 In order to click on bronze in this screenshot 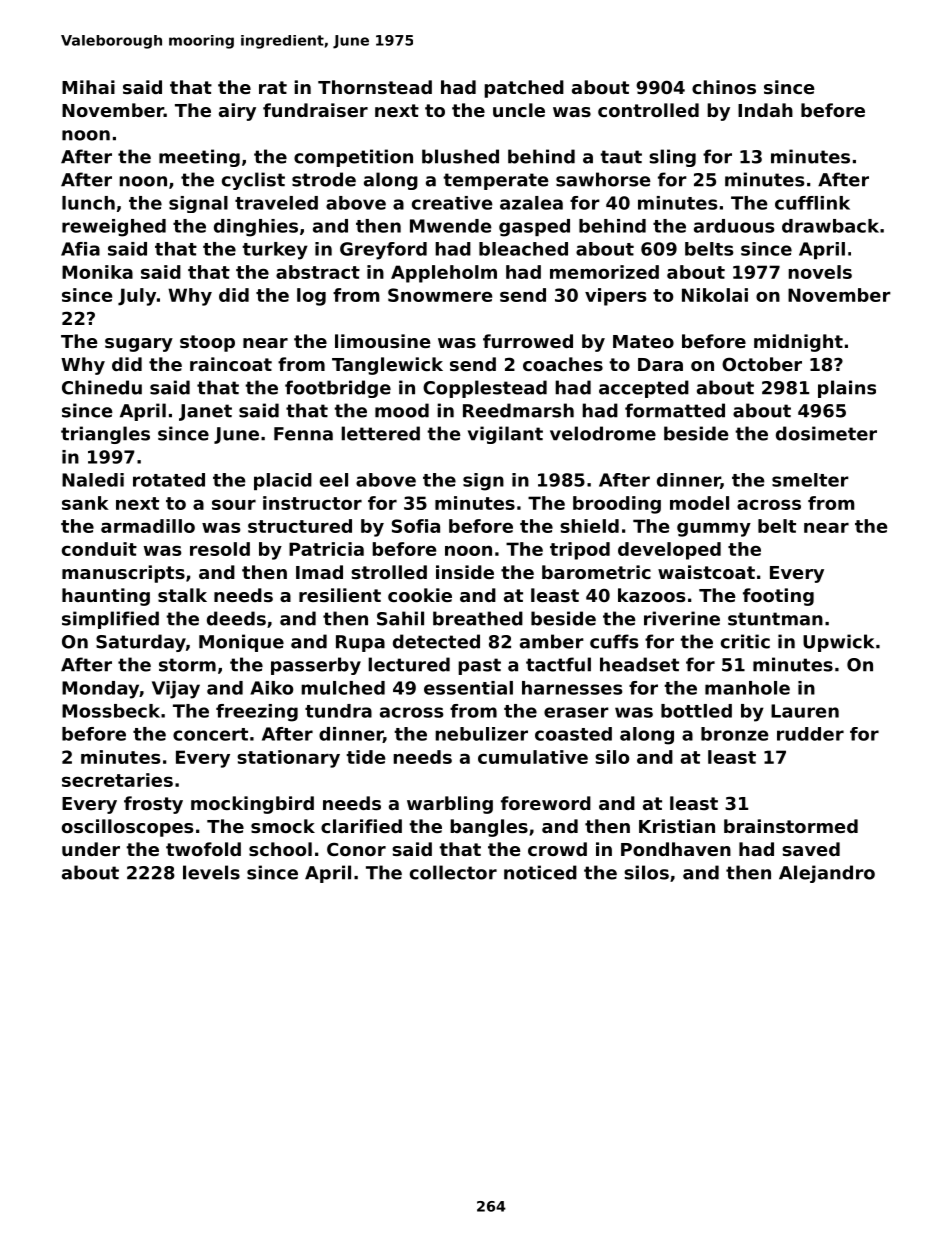, I will do `click(735, 734)`.
